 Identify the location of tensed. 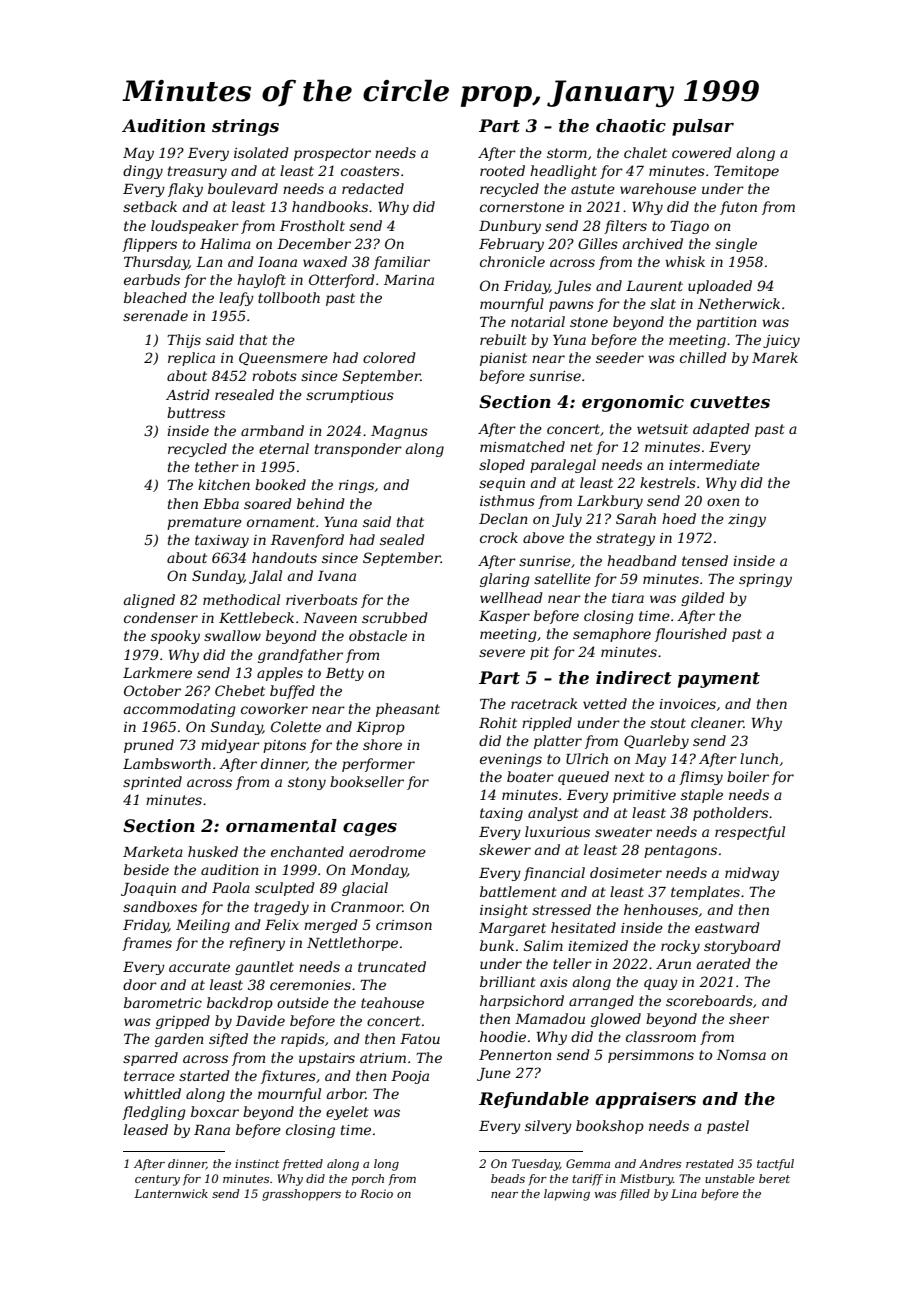
(705, 560).
